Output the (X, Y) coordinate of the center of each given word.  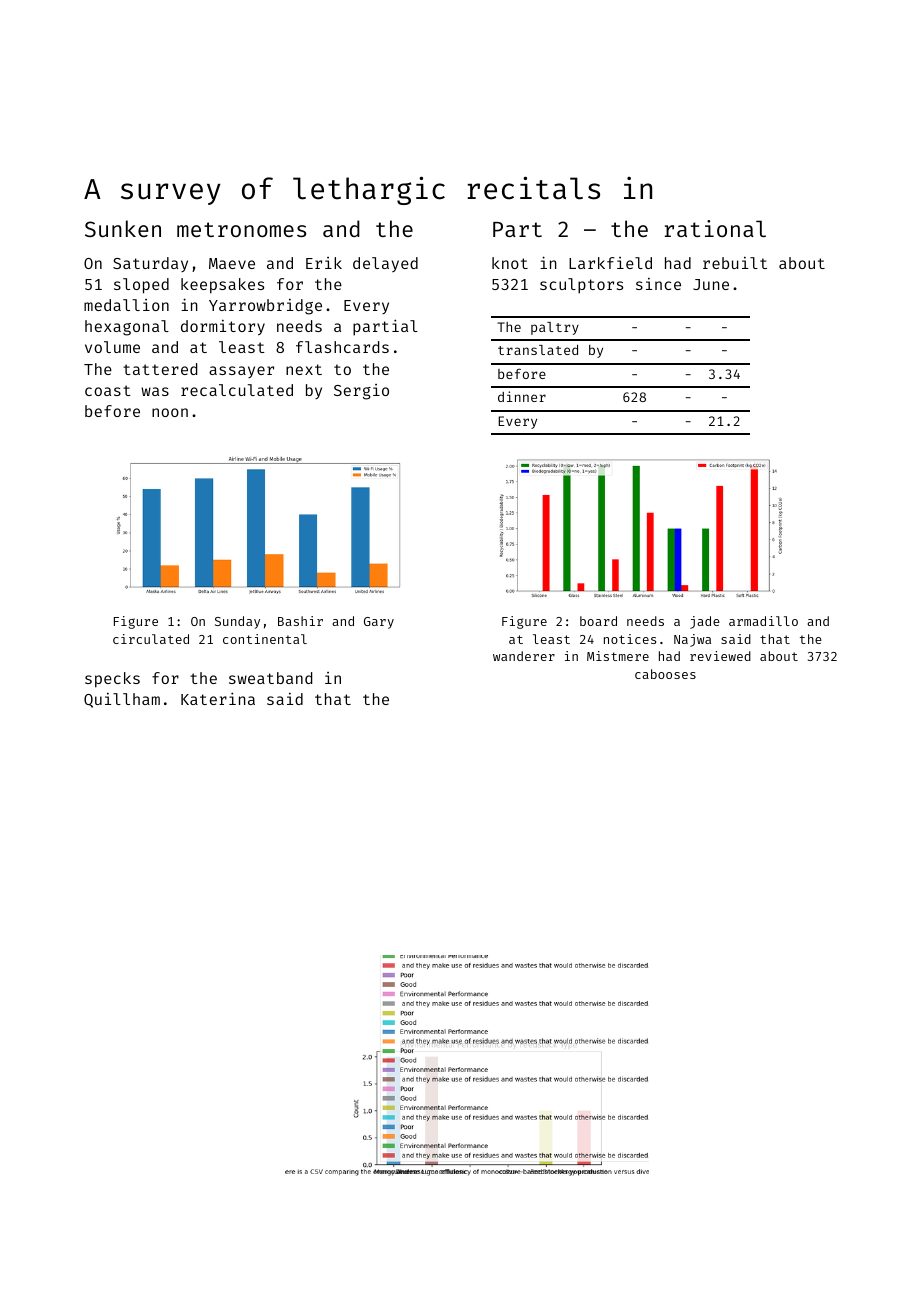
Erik (324, 263)
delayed (385, 264)
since (658, 284)
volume (112, 347)
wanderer (524, 656)
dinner (522, 396)
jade (705, 622)
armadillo (763, 621)
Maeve (232, 263)
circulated (151, 639)
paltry (555, 328)
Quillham (122, 700)
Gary (379, 623)
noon (170, 412)
